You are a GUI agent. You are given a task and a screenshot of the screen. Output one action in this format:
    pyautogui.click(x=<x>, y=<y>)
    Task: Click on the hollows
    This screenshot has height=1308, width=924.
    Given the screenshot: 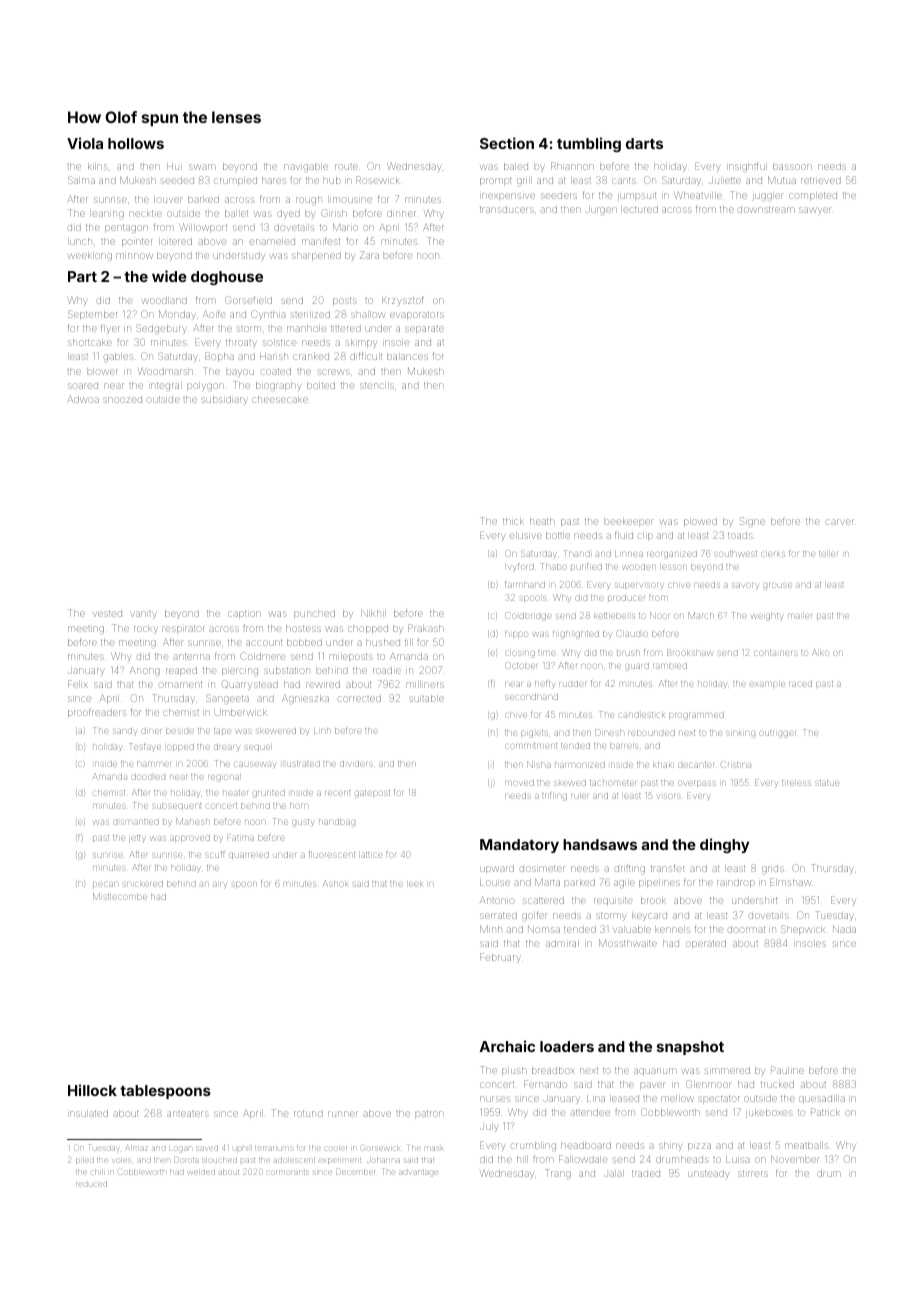 What is the action you would take?
    pyautogui.click(x=136, y=143)
